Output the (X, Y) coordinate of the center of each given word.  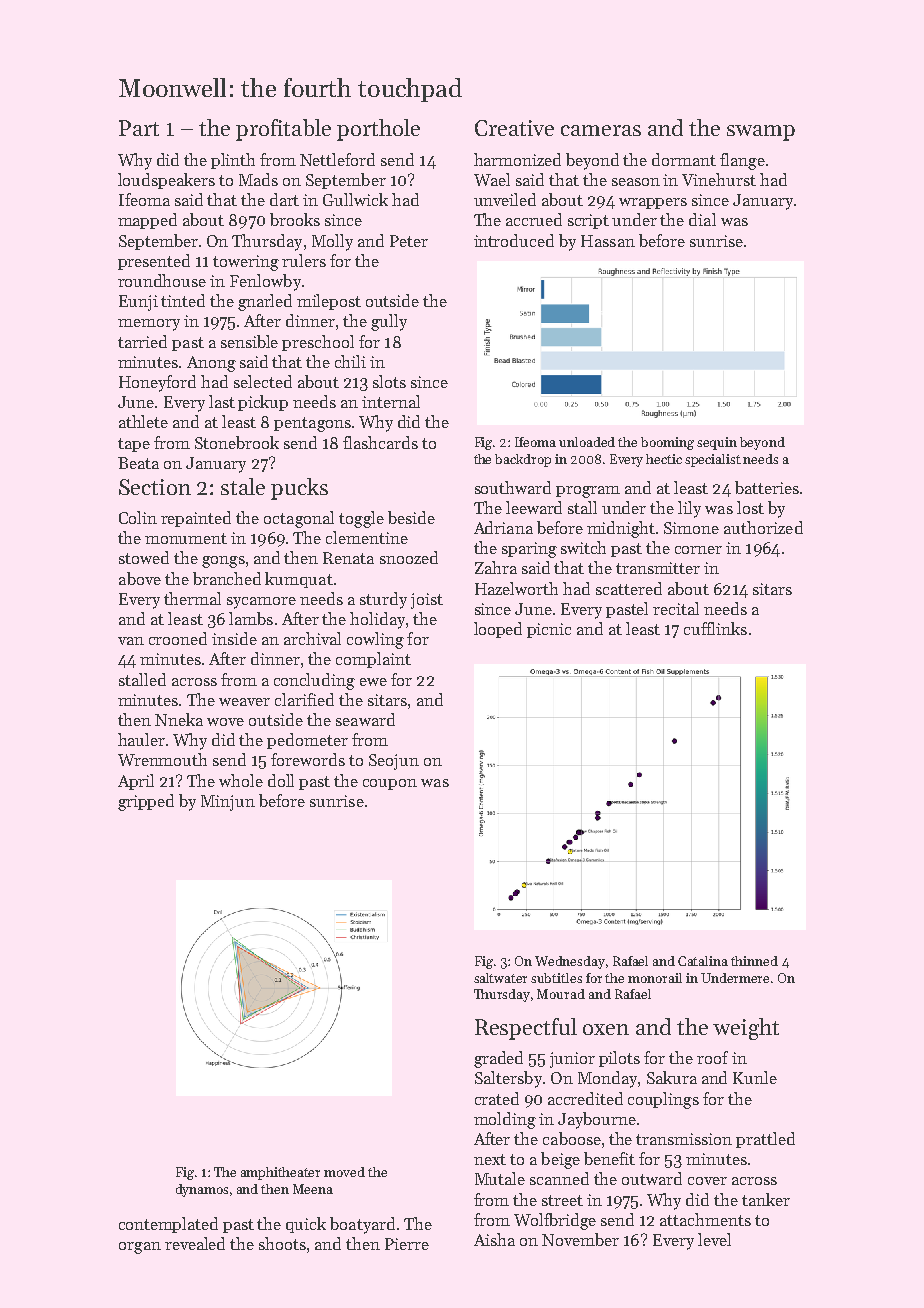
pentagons (312, 424)
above (140, 578)
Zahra (496, 567)
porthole (378, 130)
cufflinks (715, 628)
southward (513, 487)
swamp (761, 133)
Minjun (228, 803)
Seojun (394, 762)
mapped (147, 221)
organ (140, 1248)
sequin (717, 443)
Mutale (500, 1178)
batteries (767, 487)
